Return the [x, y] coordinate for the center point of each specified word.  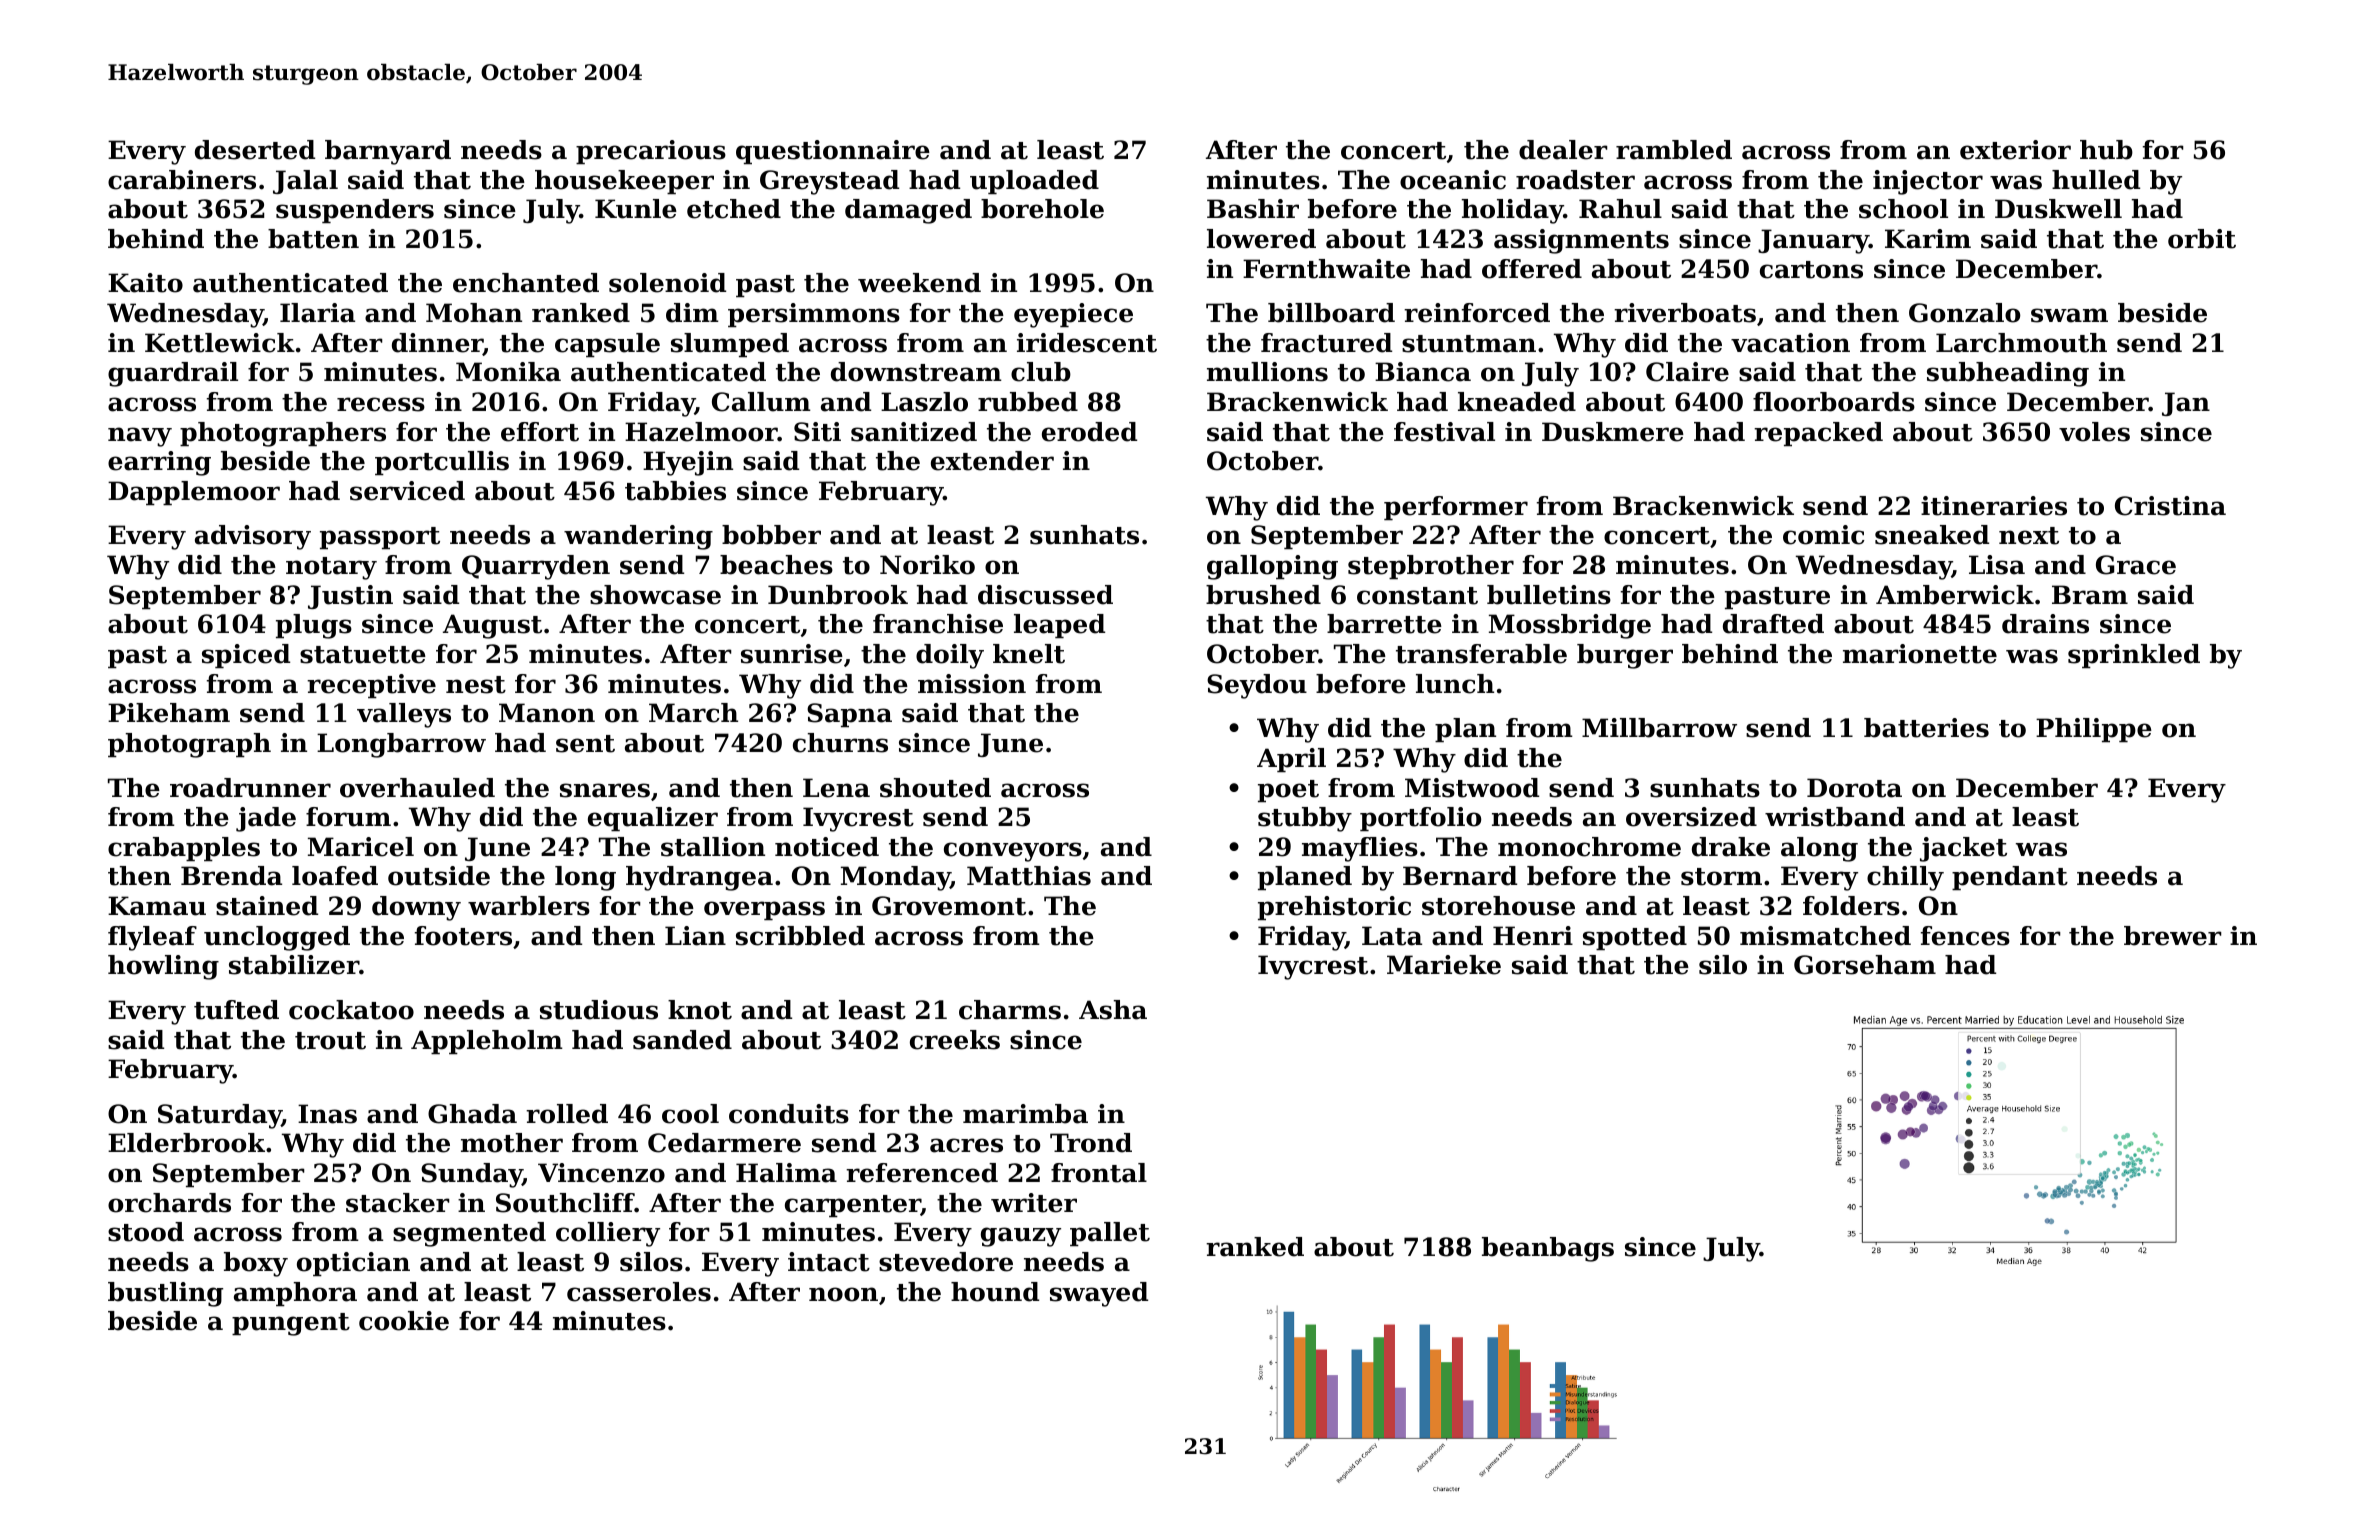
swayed [1099, 1294]
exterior [2015, 150]
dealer [1563, 150]
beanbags [1548, 1249]
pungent [291, 1324]
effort [540, 432]
